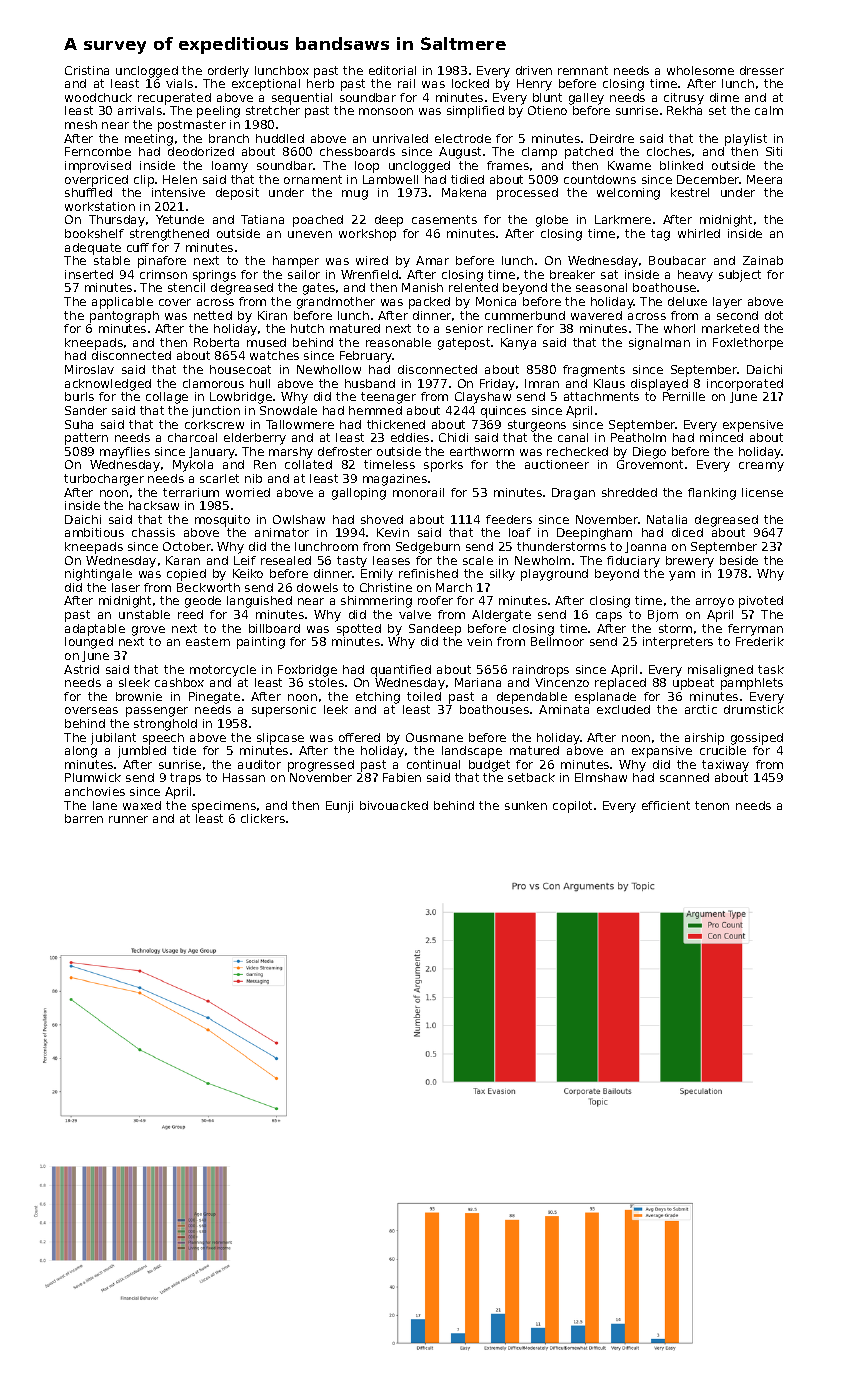 This screenshot has width=849, height=1400. What do you see at coordinates (218, 112) in the screenshot?
I see `peeling` at bounding box center [218, 112].
